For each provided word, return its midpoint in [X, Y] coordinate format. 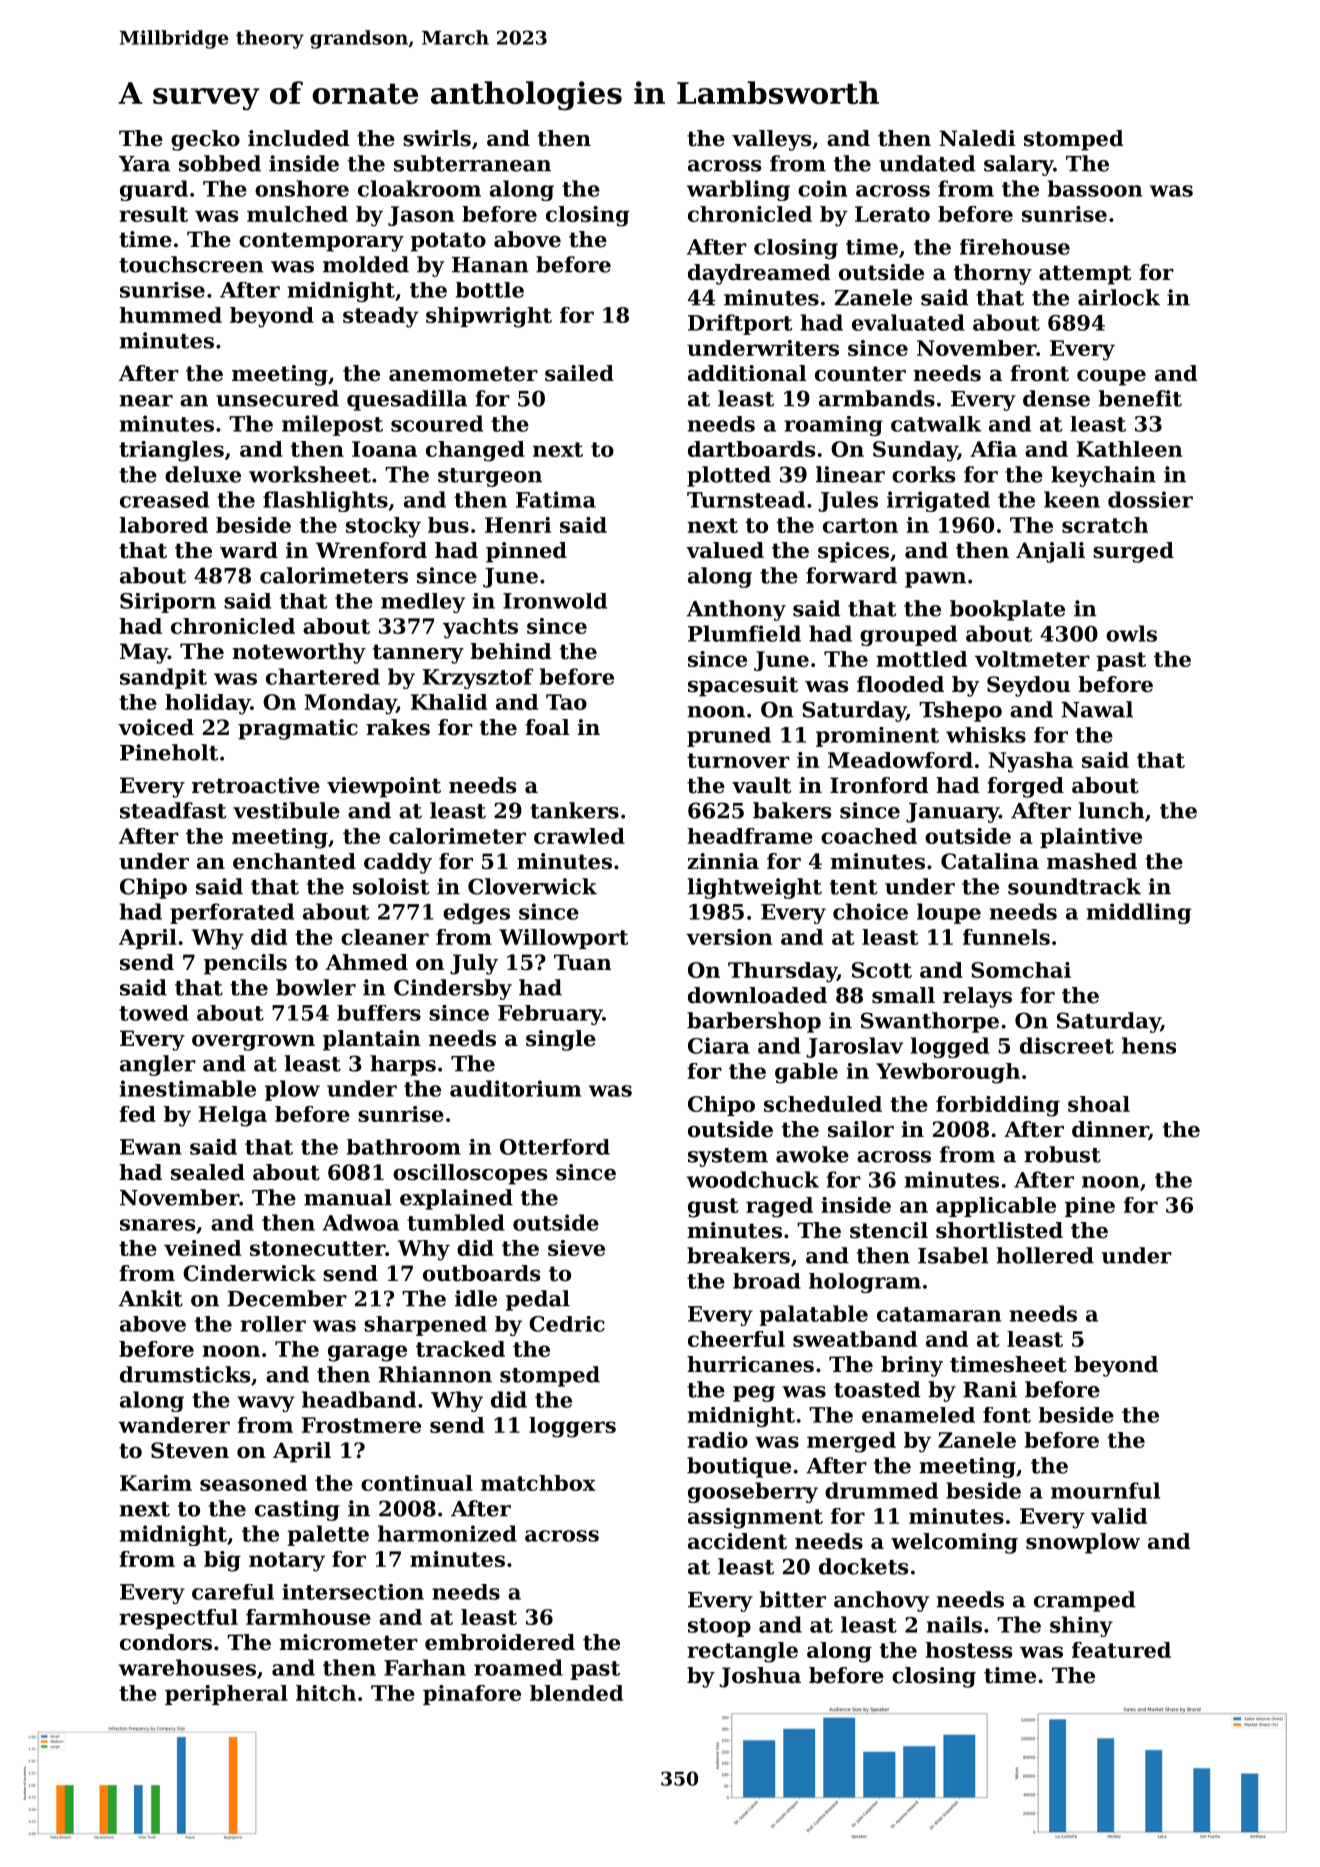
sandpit [163, 678]
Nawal [1097, 709]
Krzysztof [478, 678]
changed [475, 451]
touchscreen [191, 264]
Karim [156, 1483]
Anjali [1050, 552]
